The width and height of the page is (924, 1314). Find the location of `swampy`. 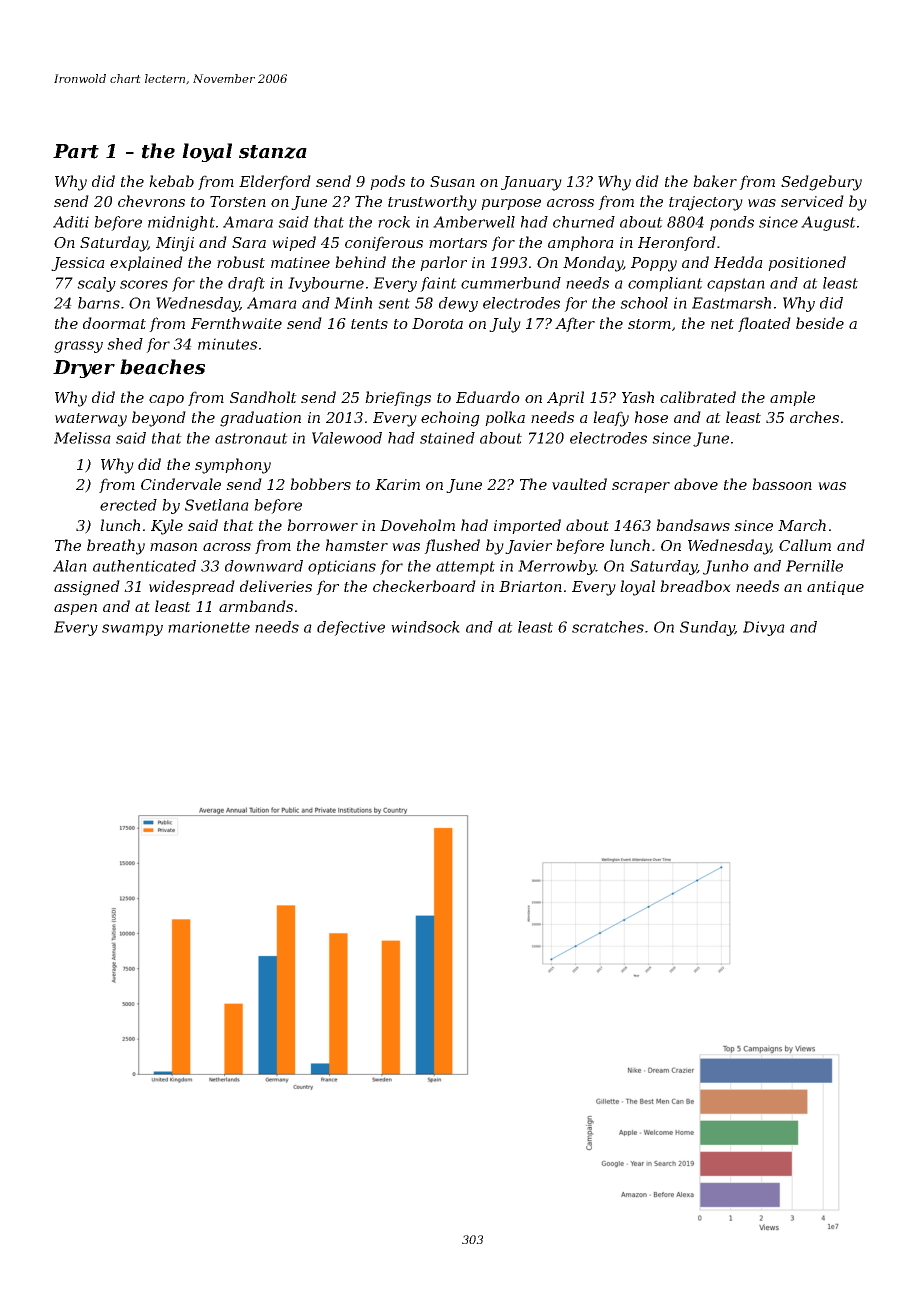

swampy is located at coordinates (132, 630).
